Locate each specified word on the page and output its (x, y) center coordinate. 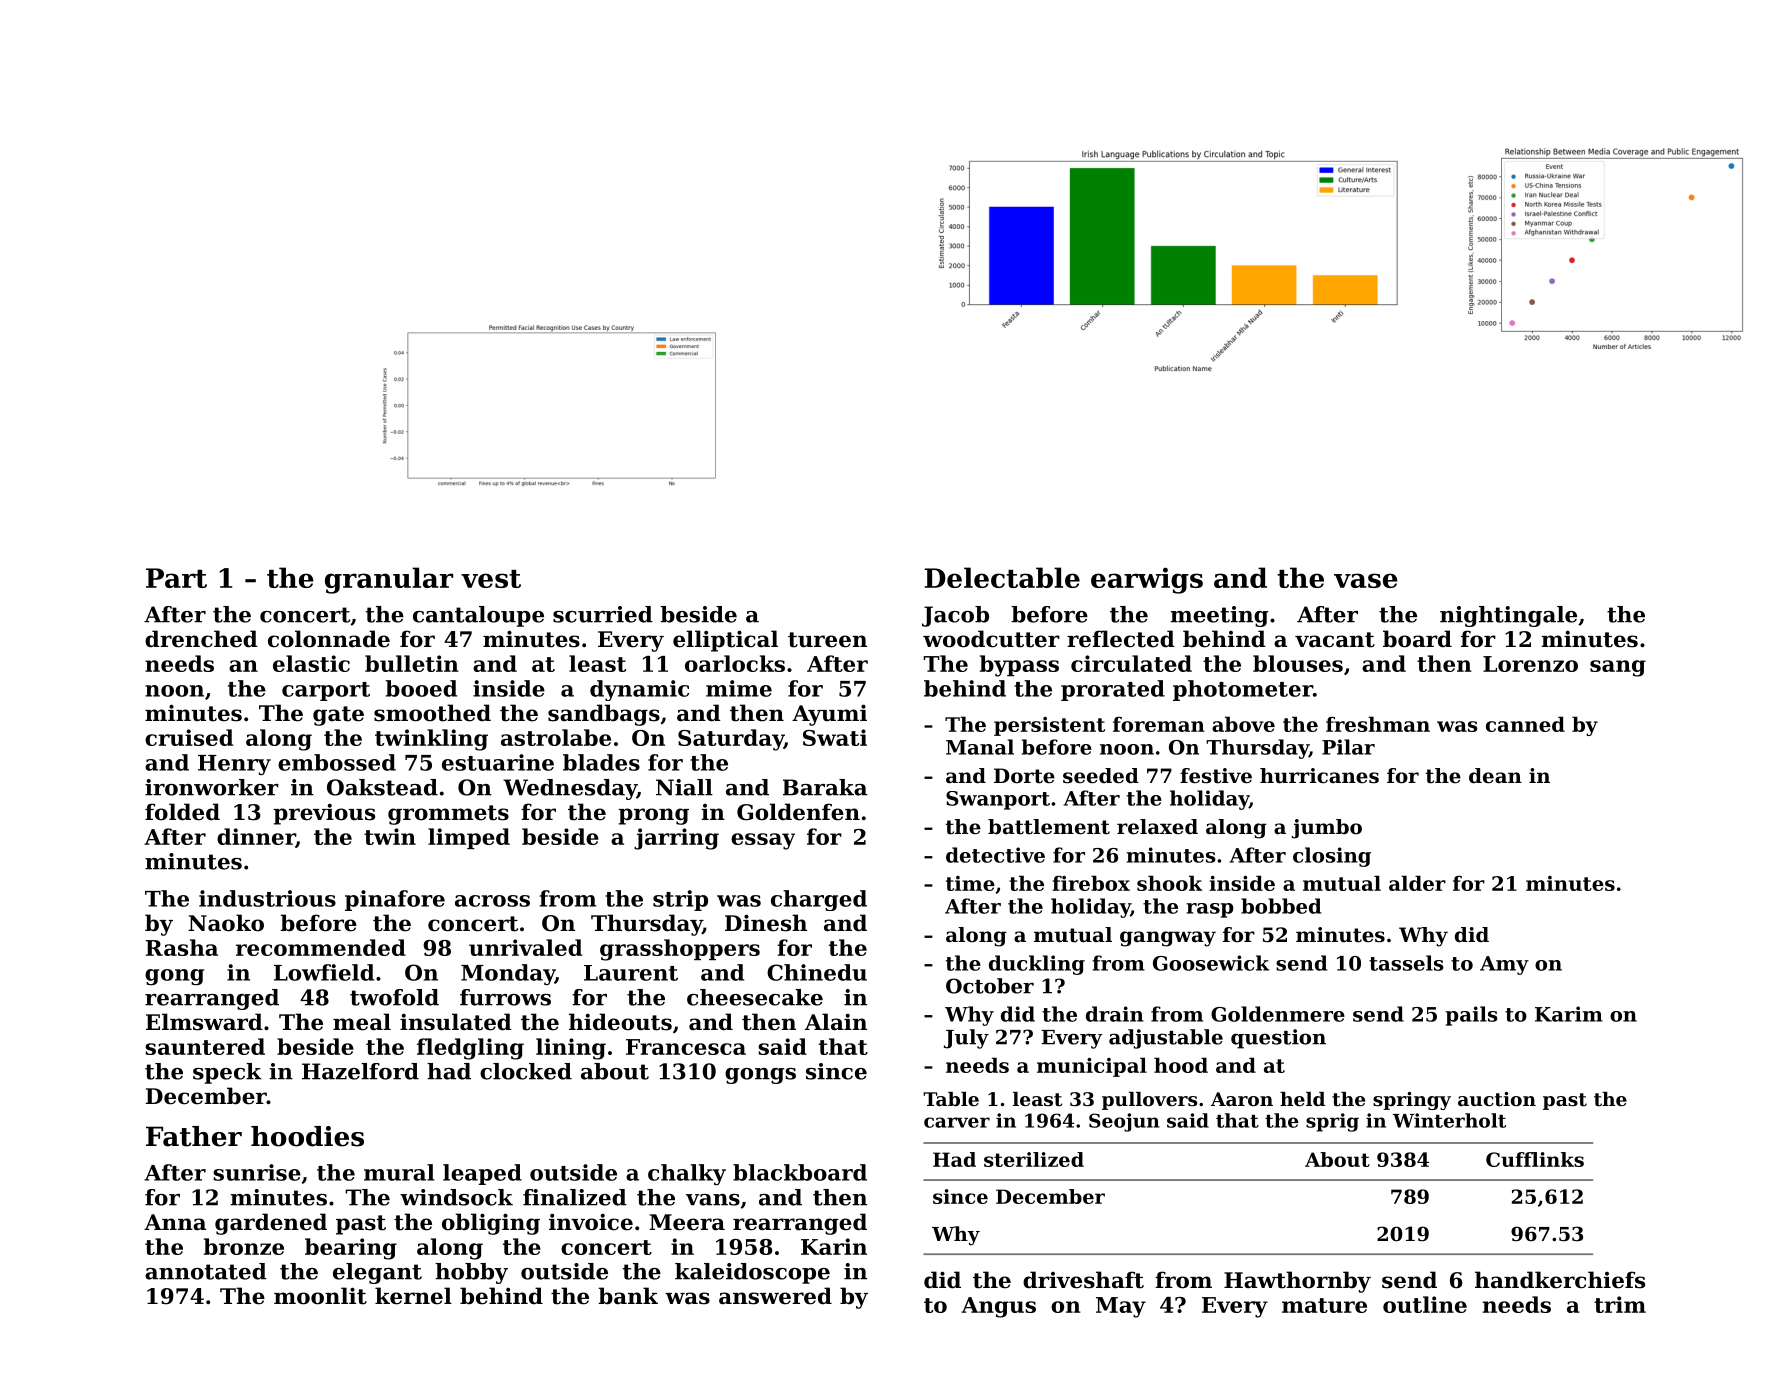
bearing (351, 1249)
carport (326, 691)
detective (995, 855)
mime (739, 688)
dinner (256, 837)
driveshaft (1083, 1280)
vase (1366, 580)
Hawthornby (1297, 1282)
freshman (1378, 724)
